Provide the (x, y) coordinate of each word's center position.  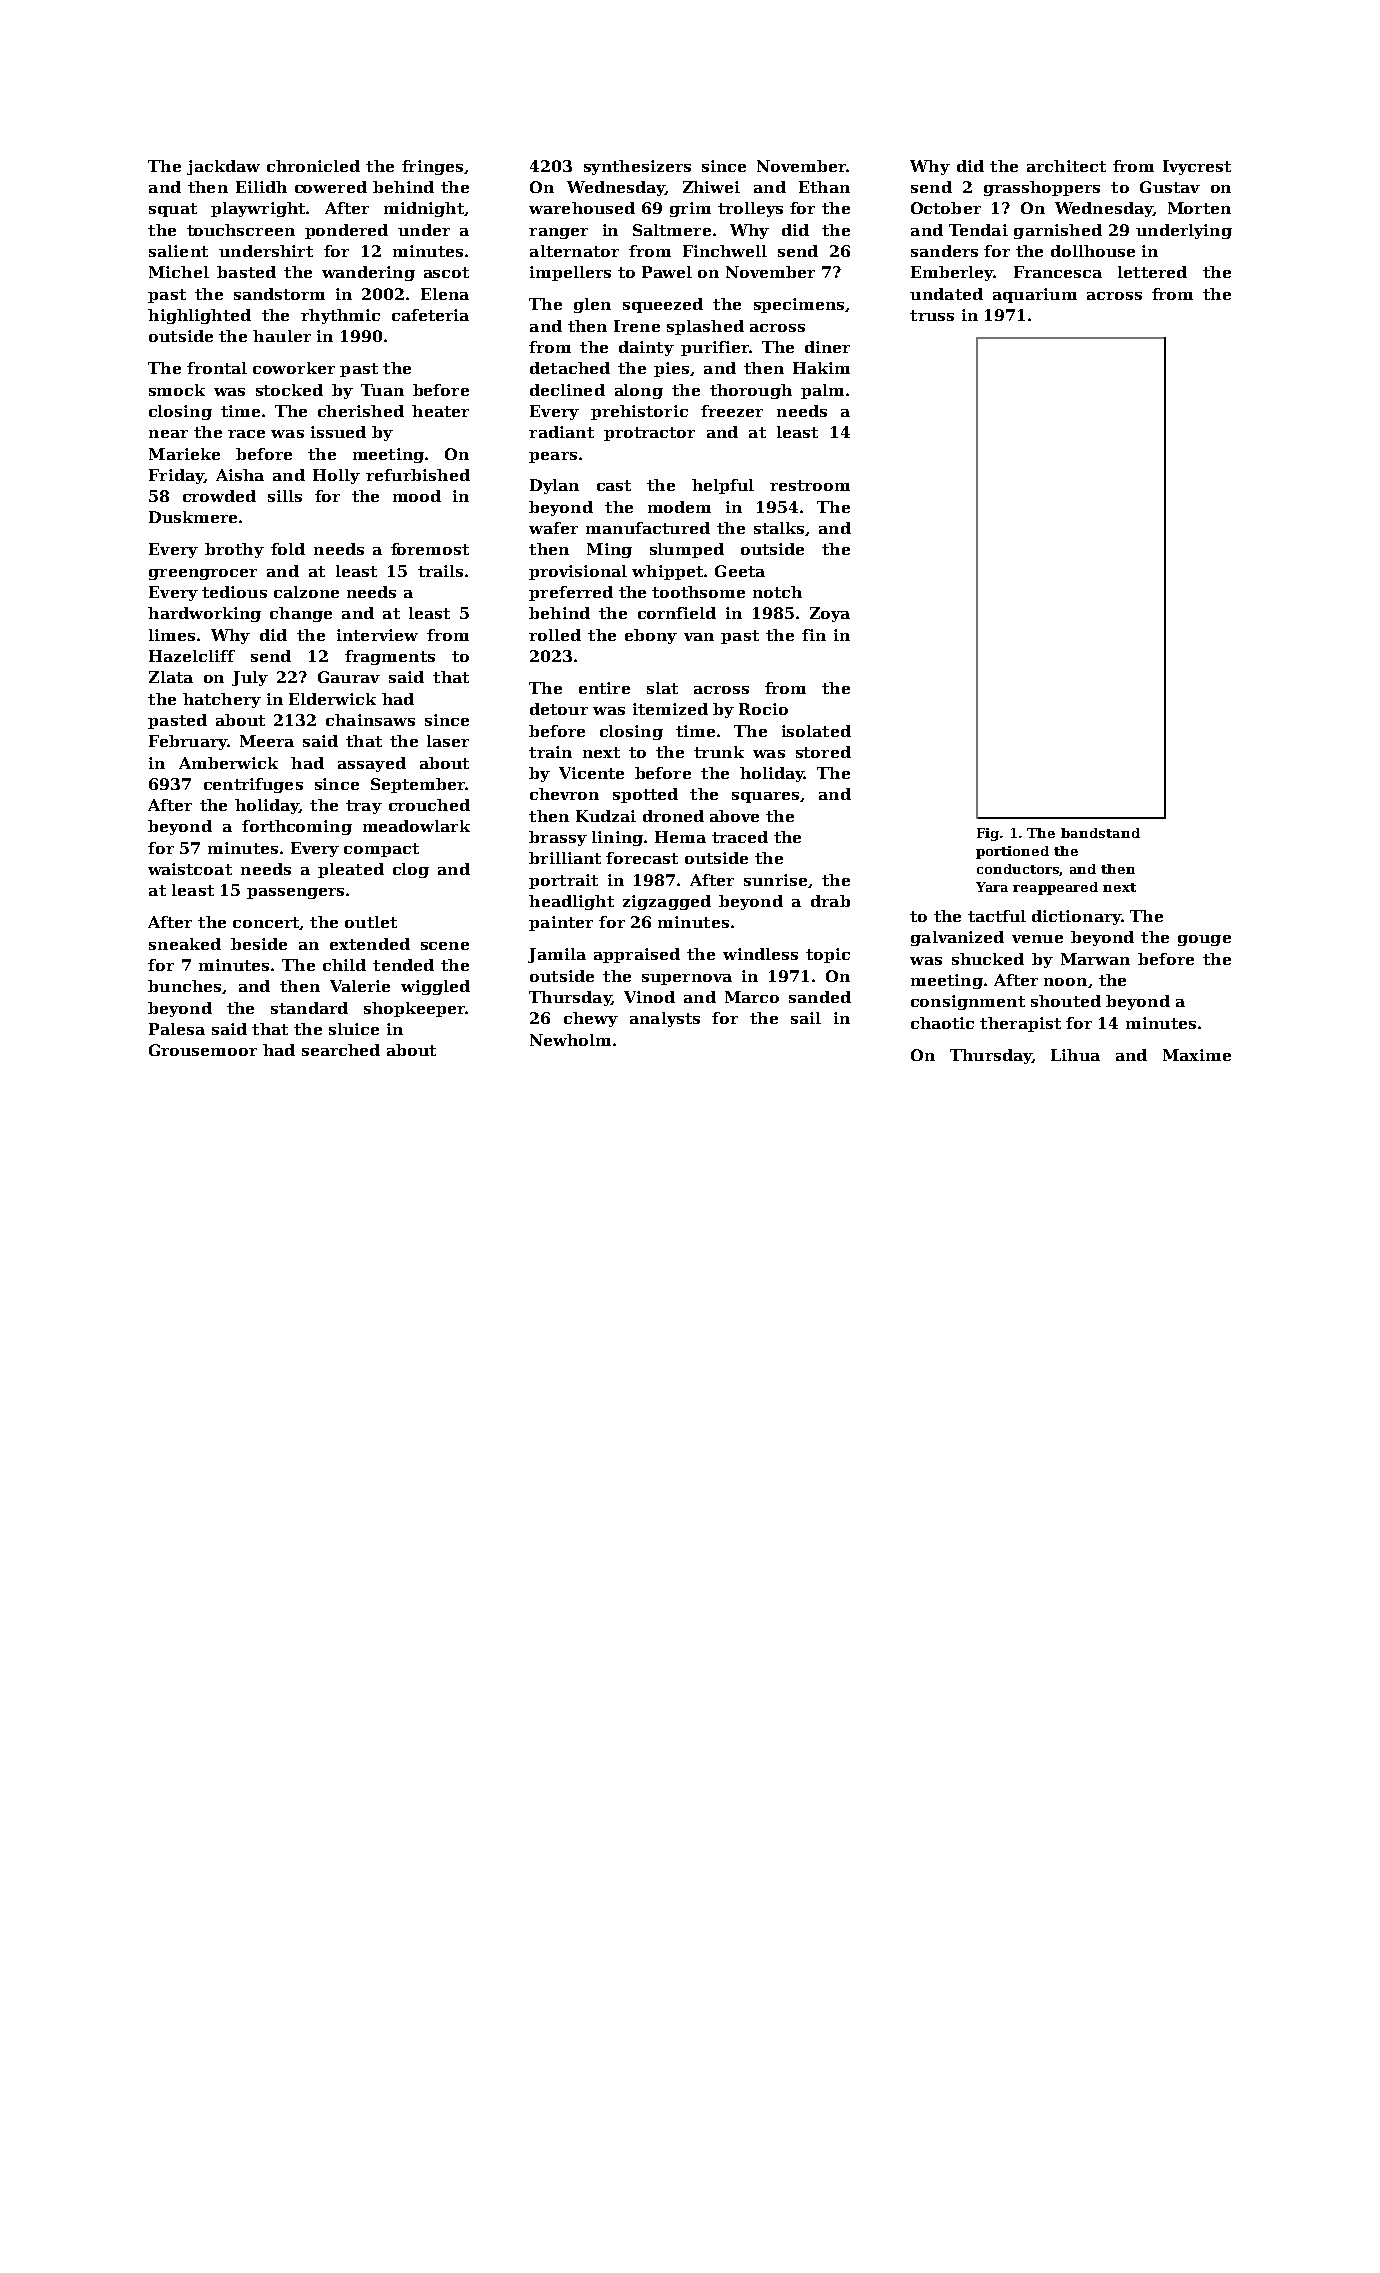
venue (1037, 939)
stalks (779, 528)
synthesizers (637, 167)
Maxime (1197, 1055)
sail (806, 1018)
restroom (810, 485)
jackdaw (223, 167)
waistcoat (190, 869)
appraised (637, 955)
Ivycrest (1197, 167)
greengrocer (203, 574)
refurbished (418, 475)
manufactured (648, 528)
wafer (553, 528)
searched (341, 1050)
